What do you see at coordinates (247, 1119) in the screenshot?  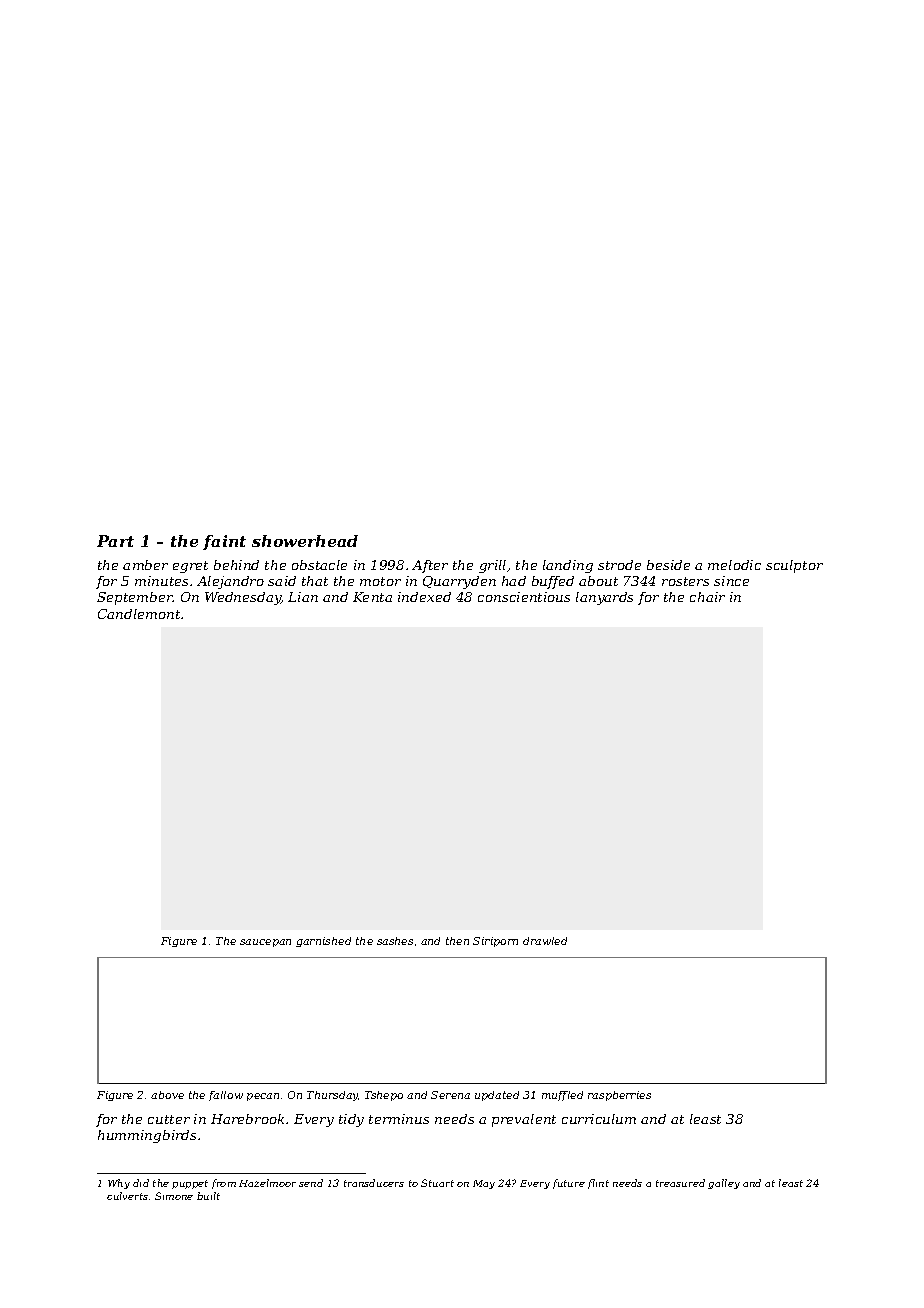 I see `Harebrook` at bounding box center [247, 1119].
